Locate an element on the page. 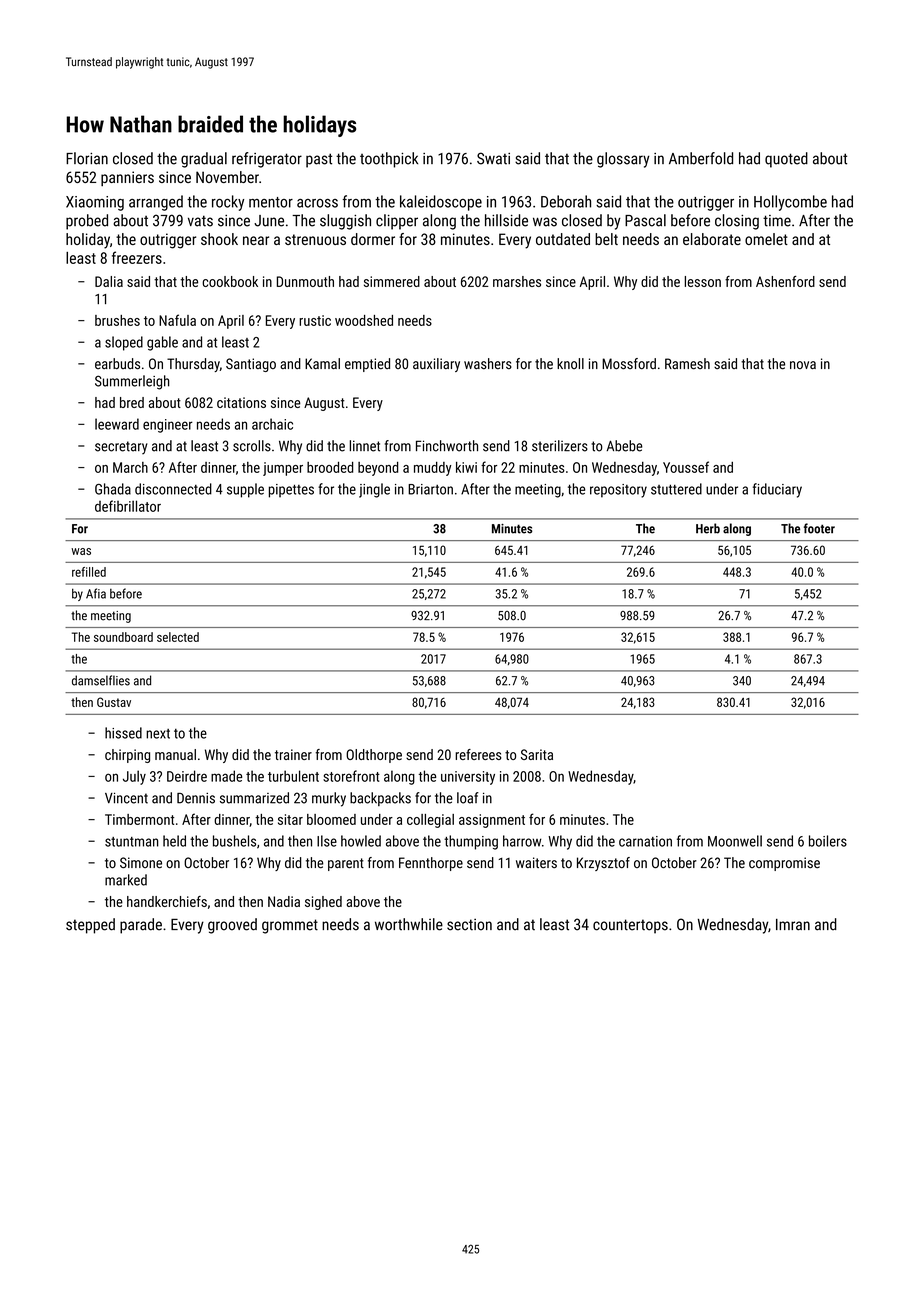  boilers is located at coordinates (828, 841).
